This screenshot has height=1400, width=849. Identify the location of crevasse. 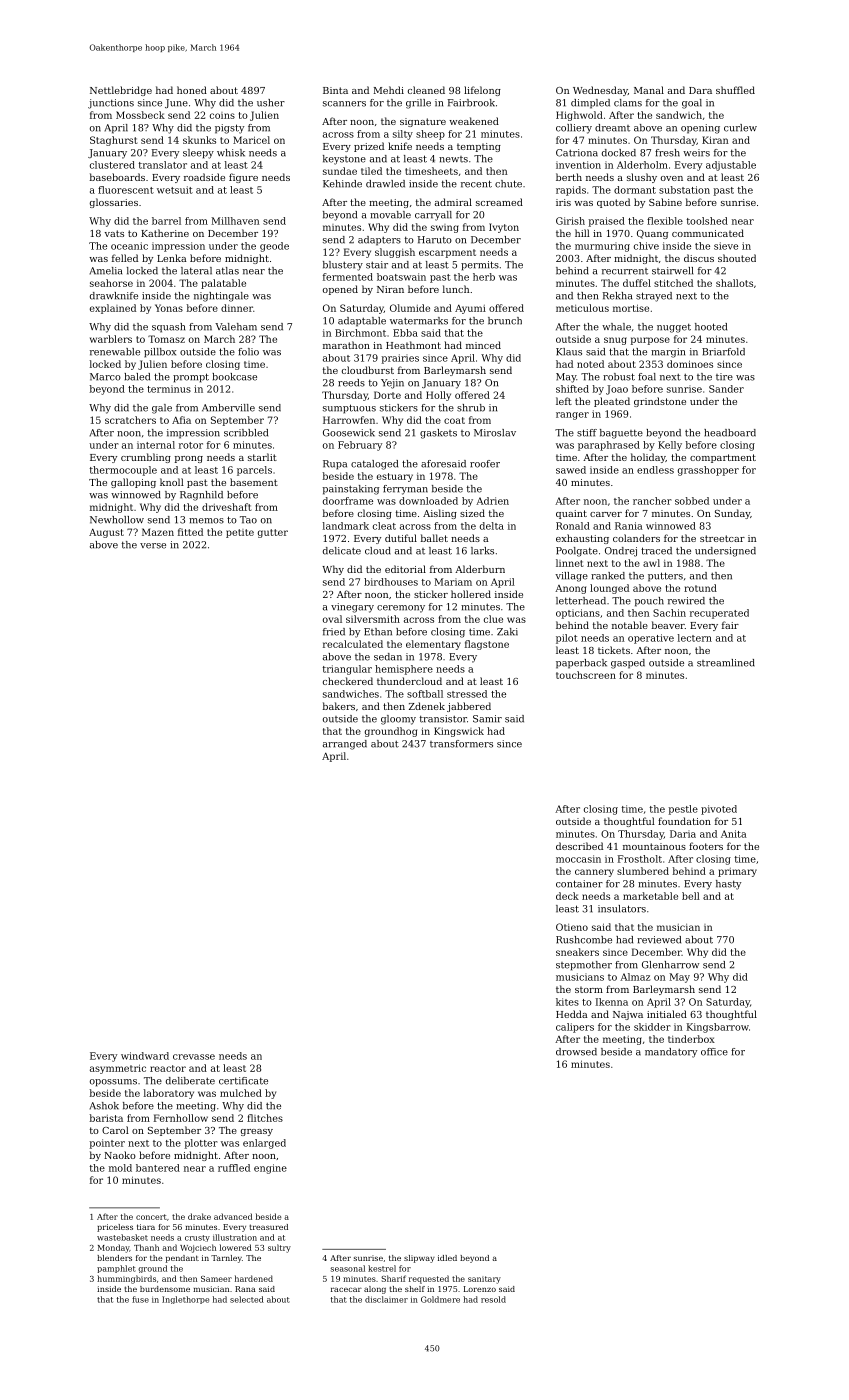
(194, 1057).
